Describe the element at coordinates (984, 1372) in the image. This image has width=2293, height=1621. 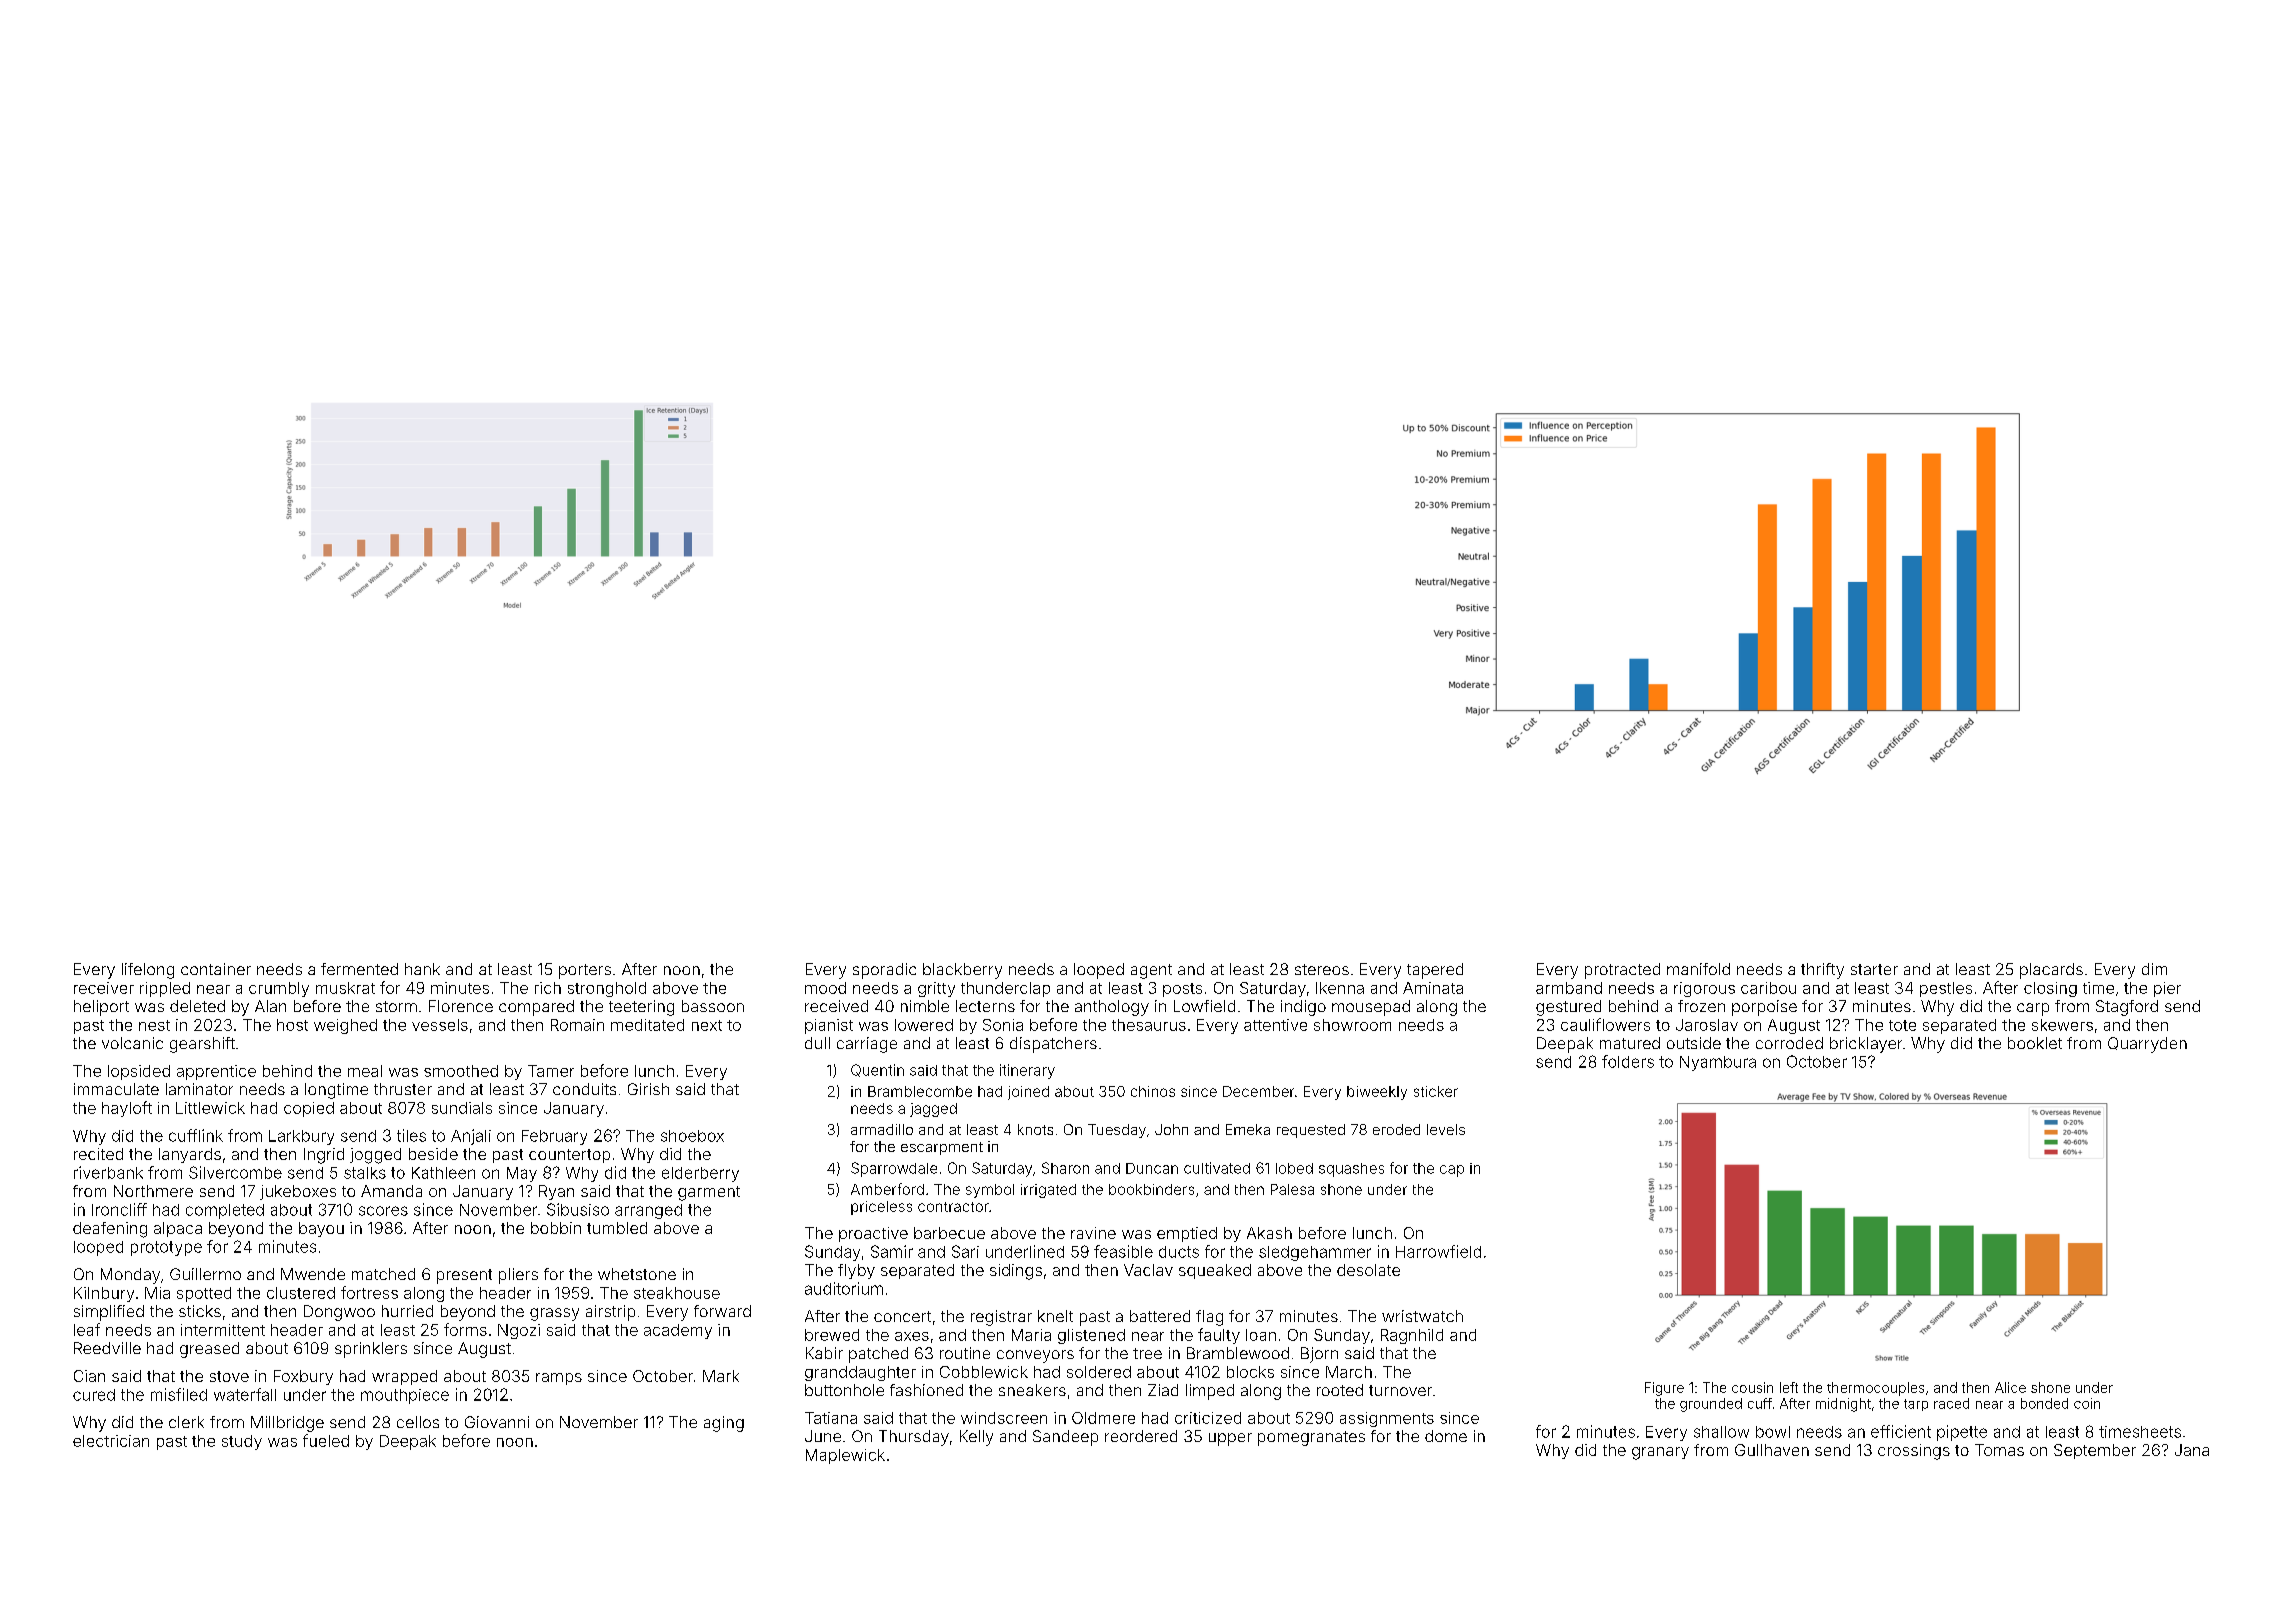
I see `Cobblewick` at that location.
